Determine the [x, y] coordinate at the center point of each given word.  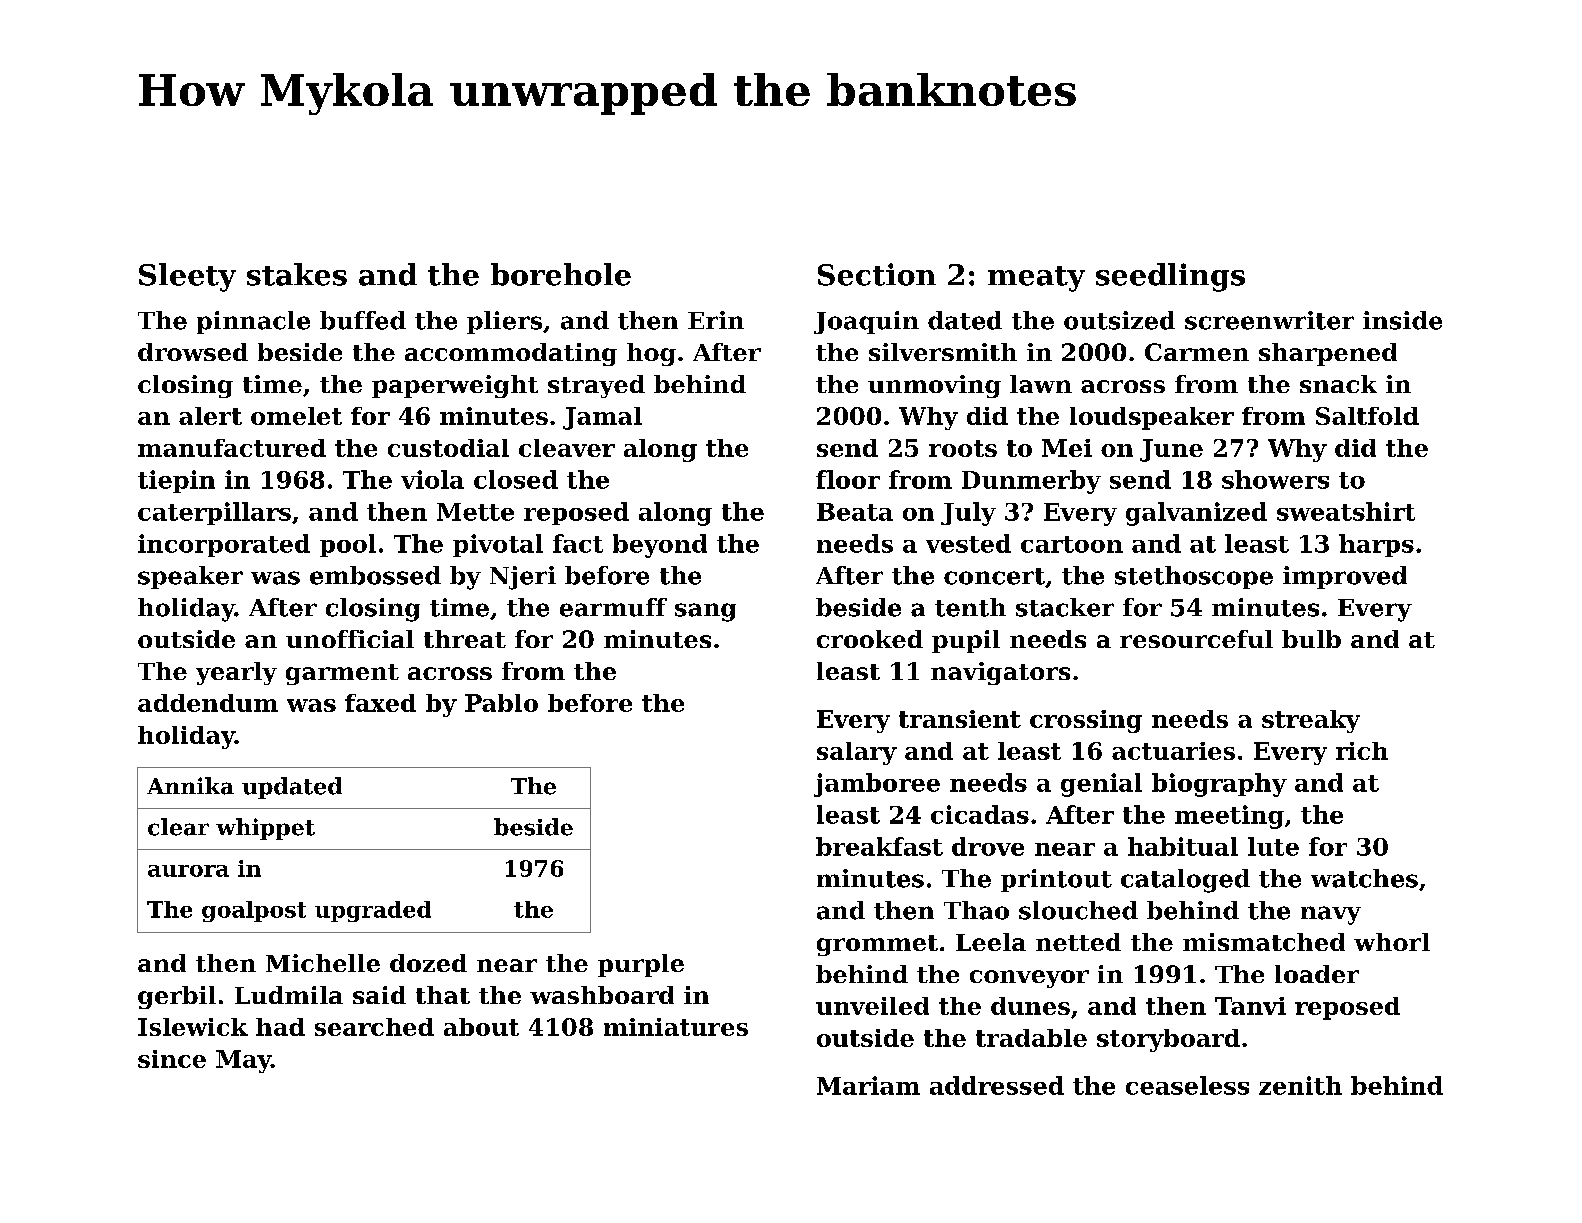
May [243, 1061]
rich [1362, 751]
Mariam [868, 1085]
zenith [1300, 1085]
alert [210, 416]
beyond [660, 546]
